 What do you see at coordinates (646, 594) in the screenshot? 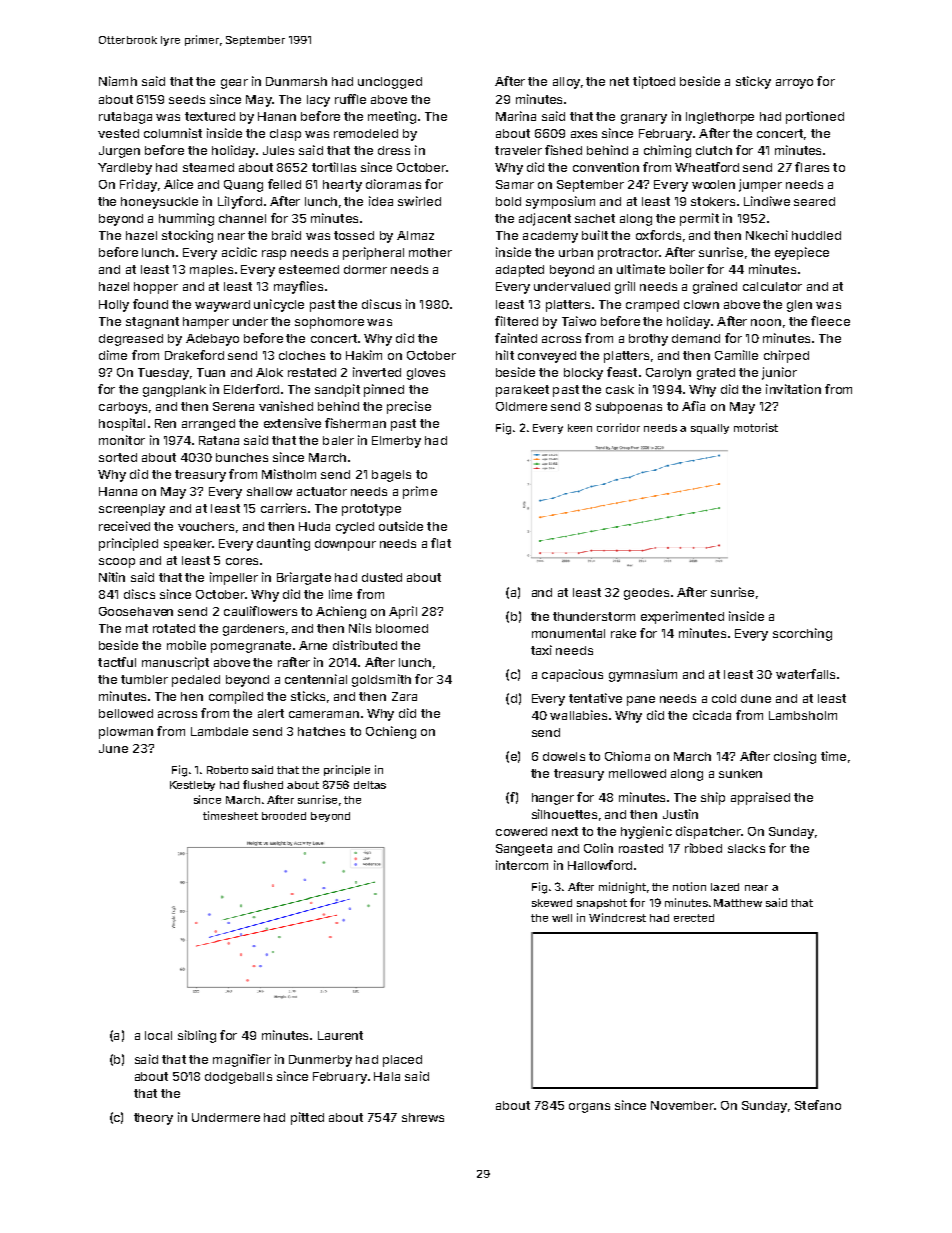
I see `geodes` at bounding box center [646, 594].
